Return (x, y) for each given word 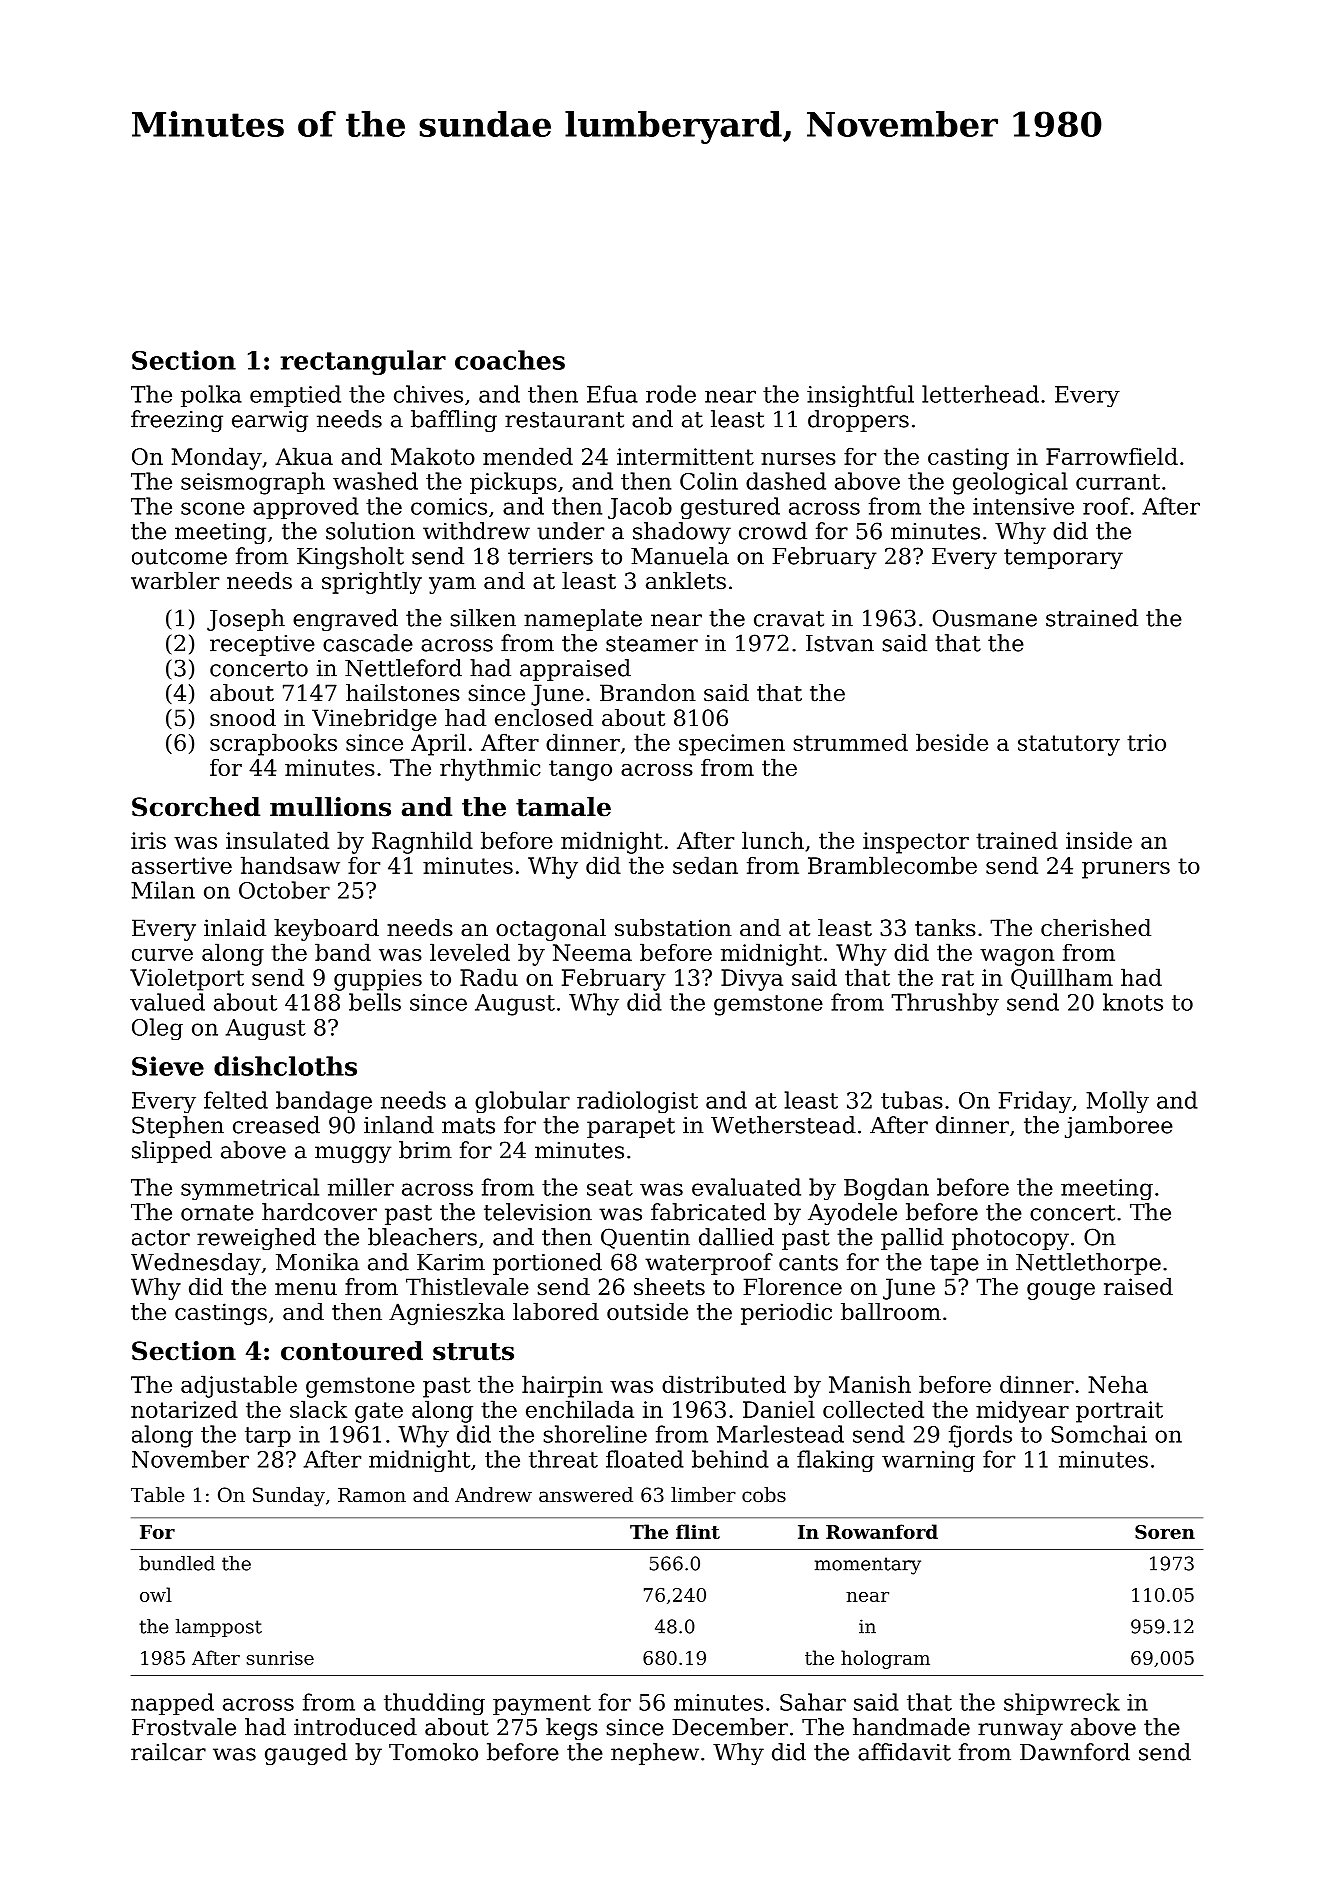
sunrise (280, 1658)
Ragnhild (422, 842)
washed (375, 481)
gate (379, 1412)
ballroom (891, 1312)
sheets (669, 1287)
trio (1146, 742)
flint (698, 1531)
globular (522, 1102)
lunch (773, 840)
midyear (1022, 1411)
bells (375, 1002)
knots (1133, 1002)
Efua (612, 394)
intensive (1023, 506)
